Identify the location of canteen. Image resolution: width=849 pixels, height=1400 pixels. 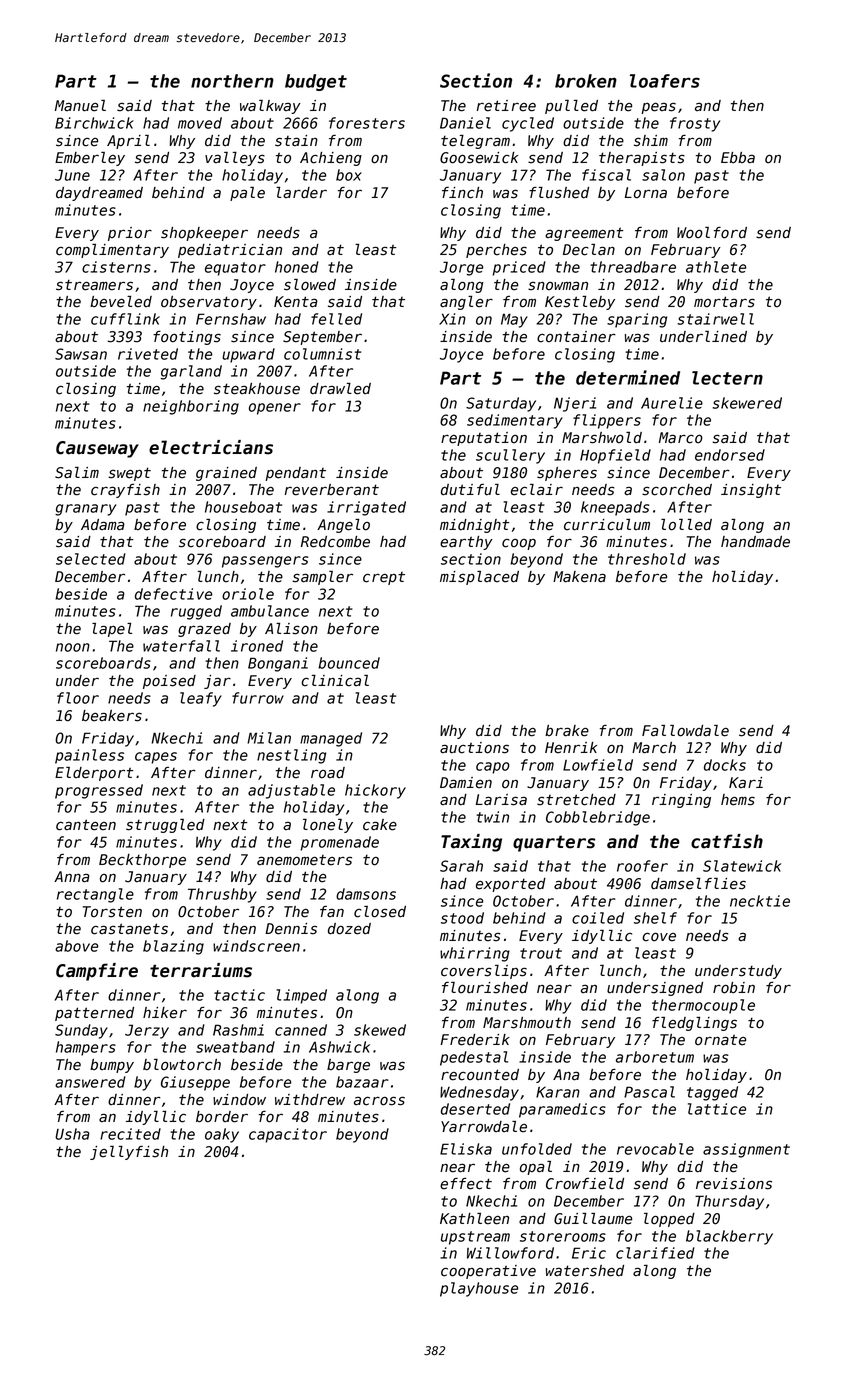
(86, 825).
